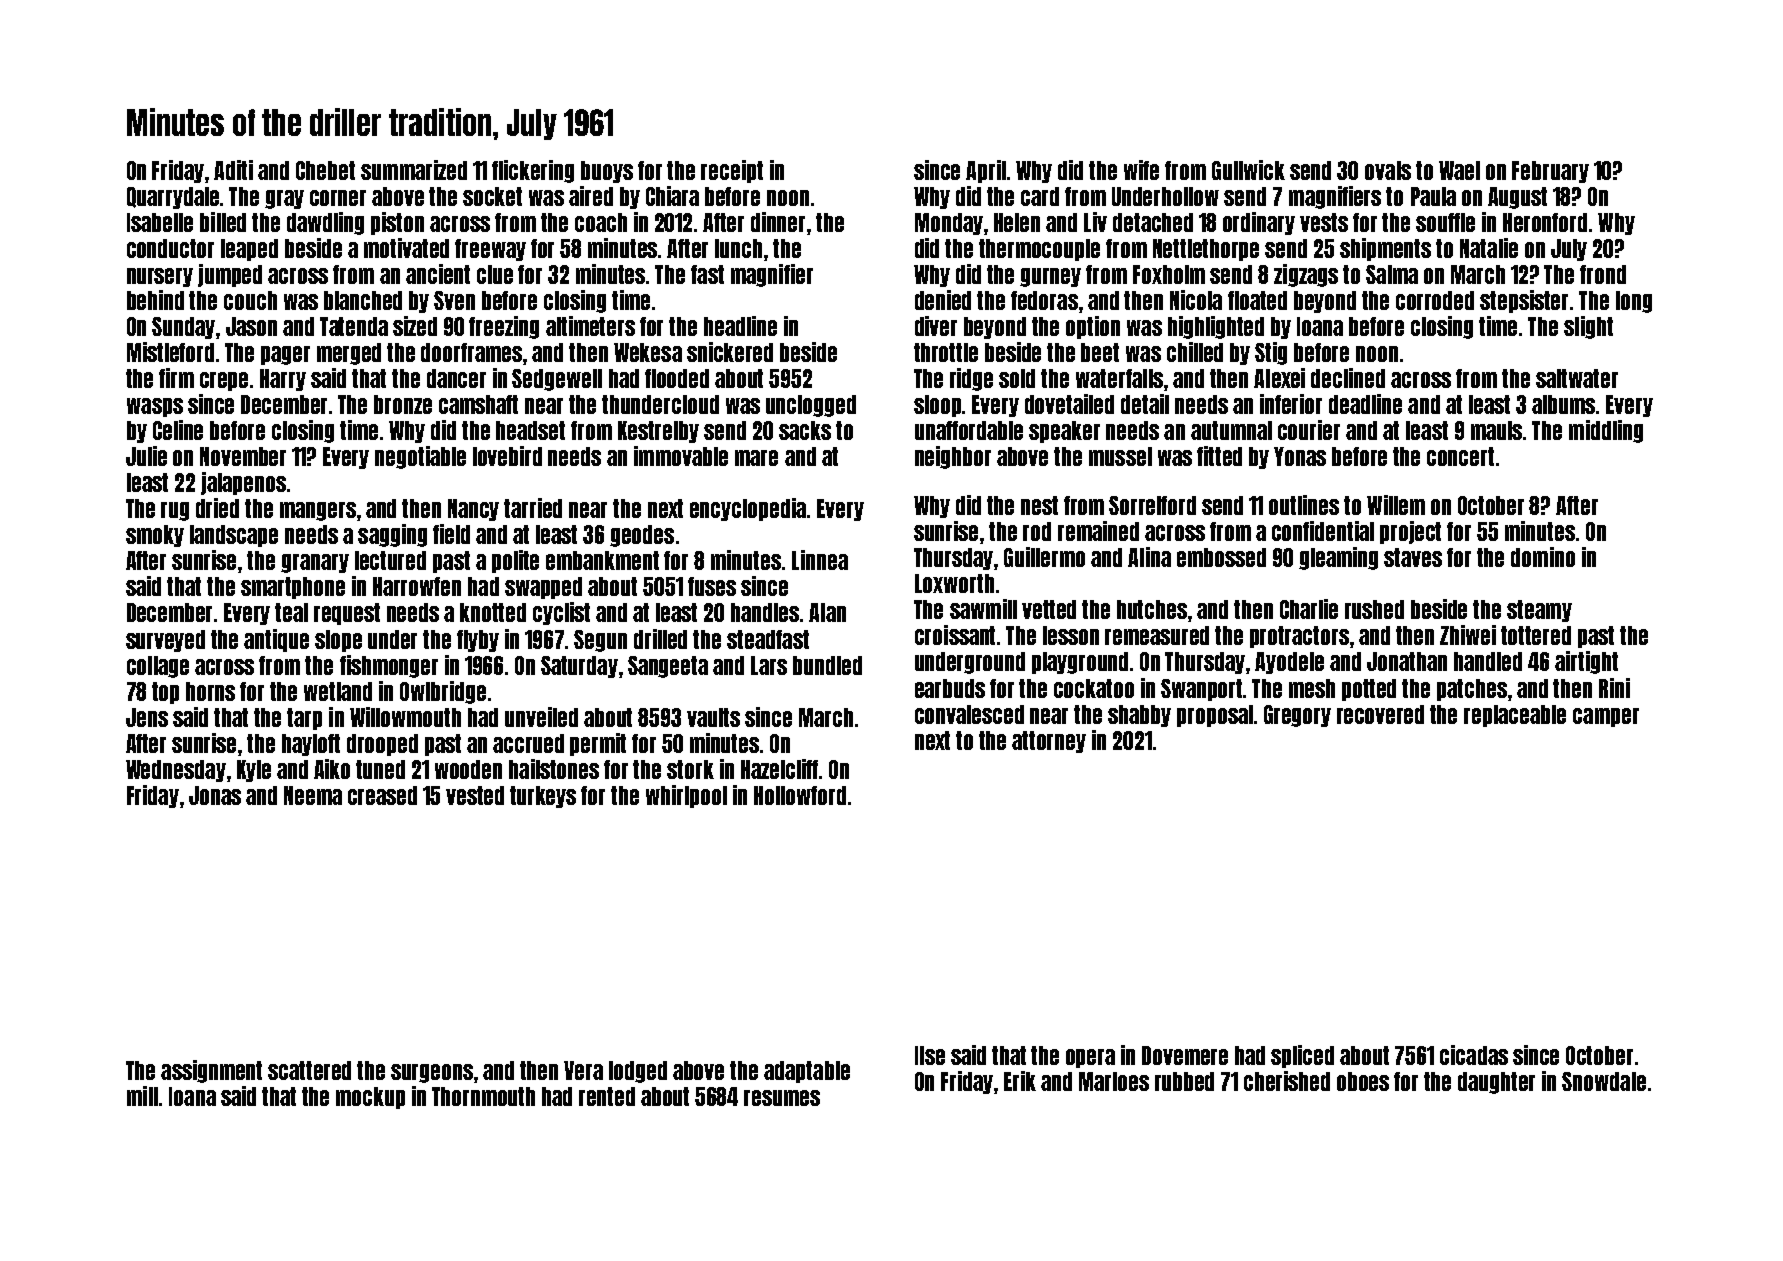 This document has width=1783, height=1261. What do you see at coordinates (276, 640) in the document?
I see `antique` at bounding box center [276, 640].
